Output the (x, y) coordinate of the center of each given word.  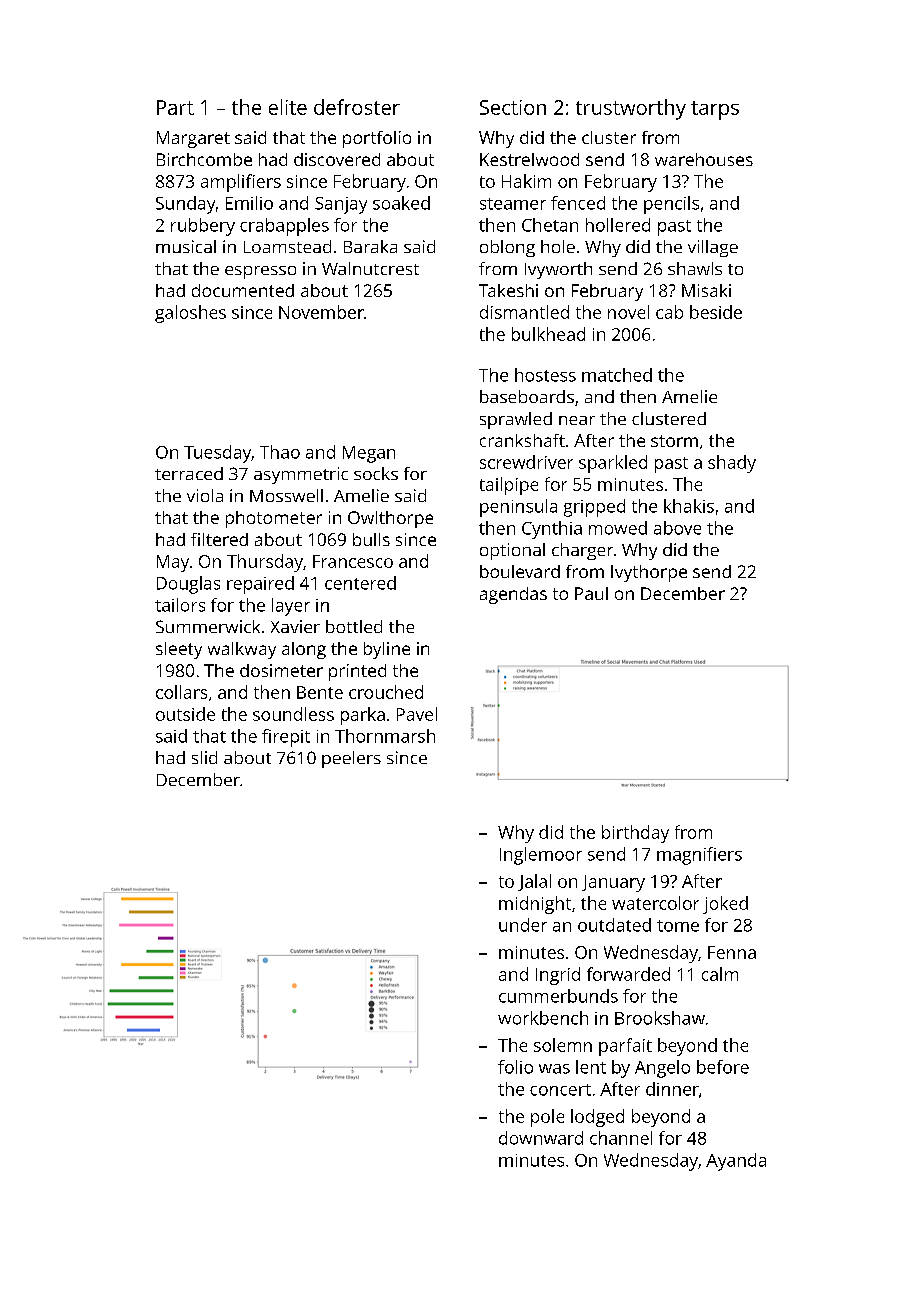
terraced (189, 473)
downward (541, 1138)
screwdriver (526, 462)
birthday (635, 834)
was (554, 1069)
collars (181, 692)
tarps (715, 110)
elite (288, 107)
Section (513, 107)
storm (674, 441)
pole (547, 1118)
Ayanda (736, 1162)
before (723, 1067)
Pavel (417, 714)
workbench (543, 1018)
